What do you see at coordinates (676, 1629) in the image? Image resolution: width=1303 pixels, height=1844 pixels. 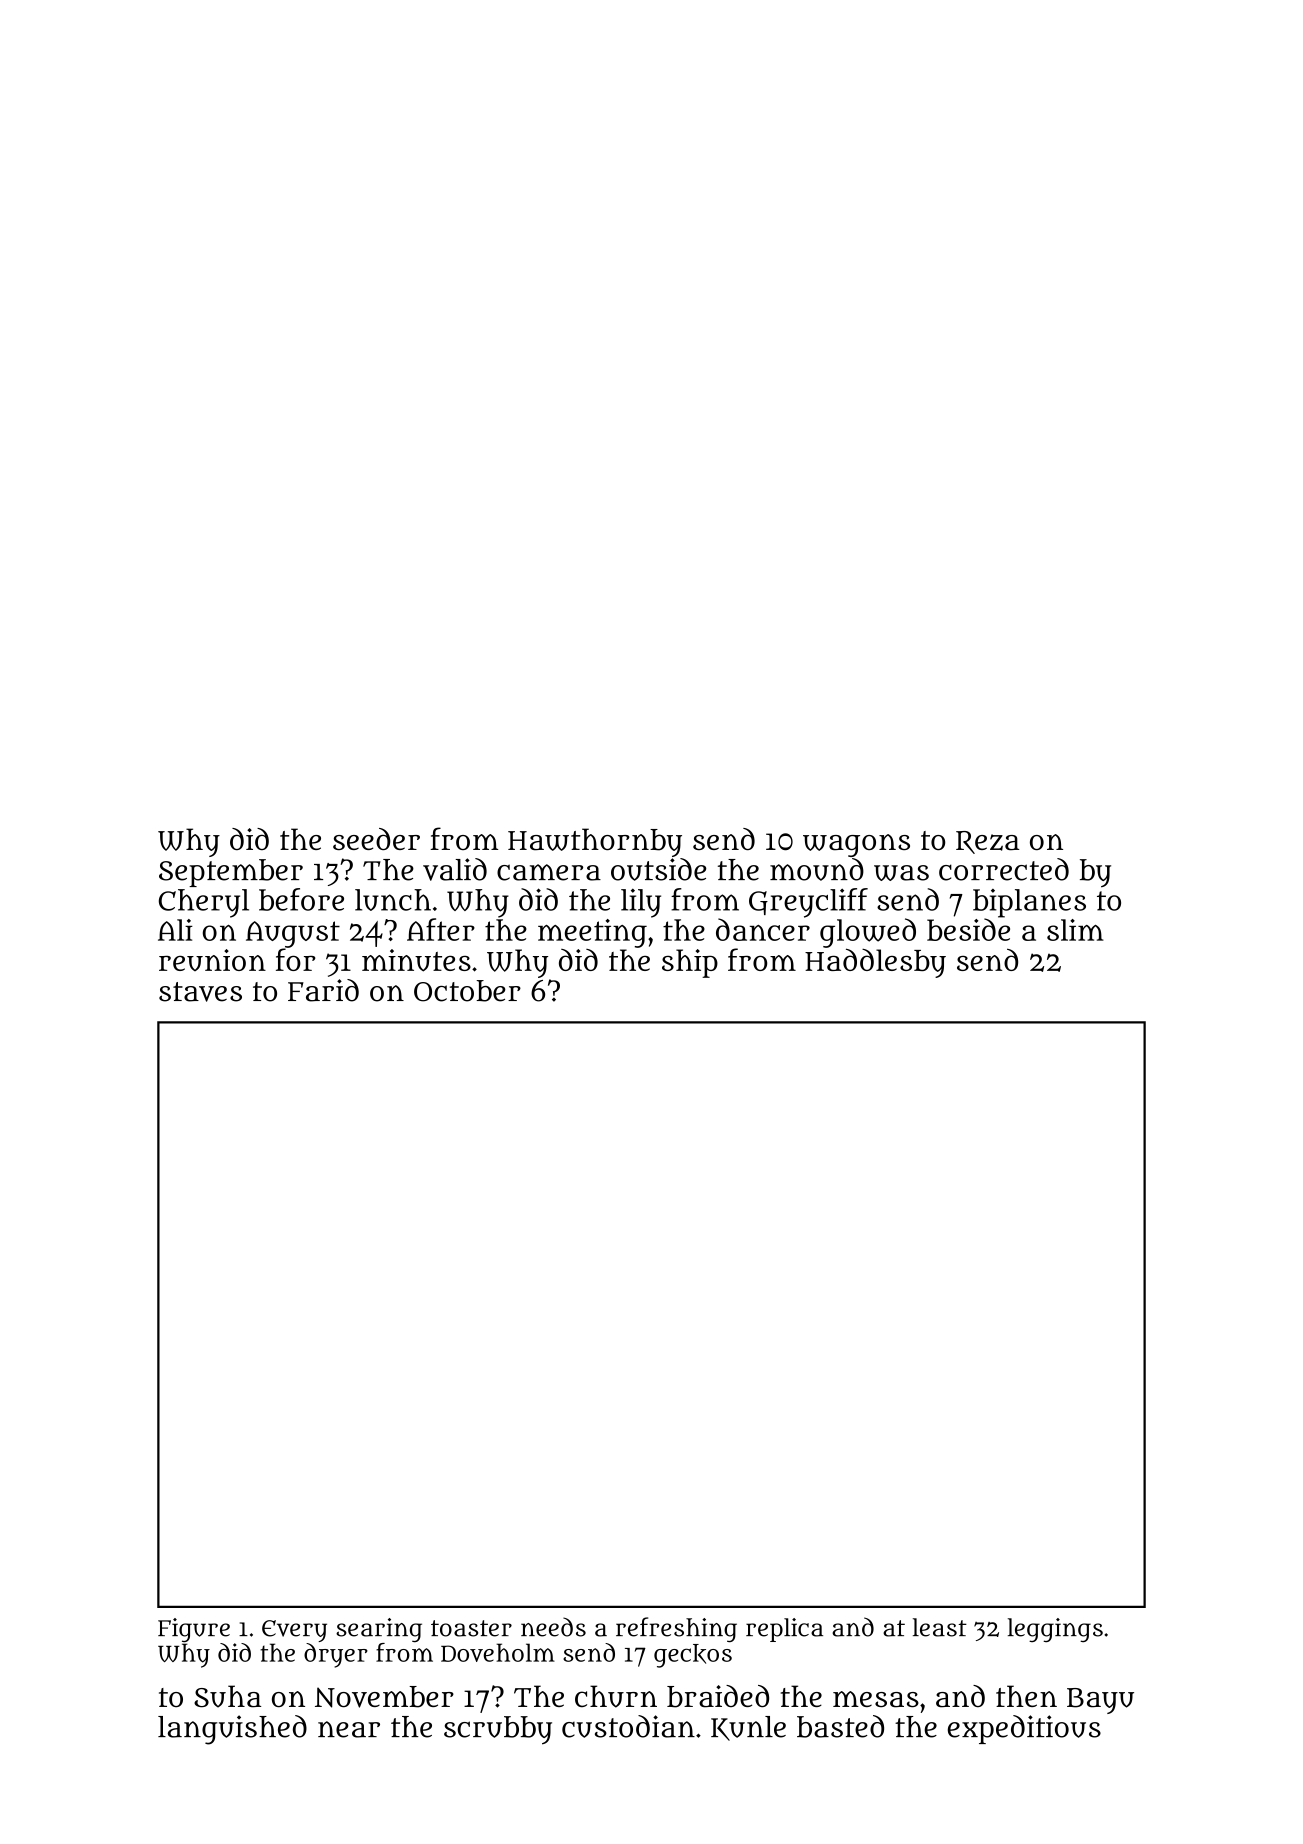 I see `refreshing` at bounding box center [676, 1629].
